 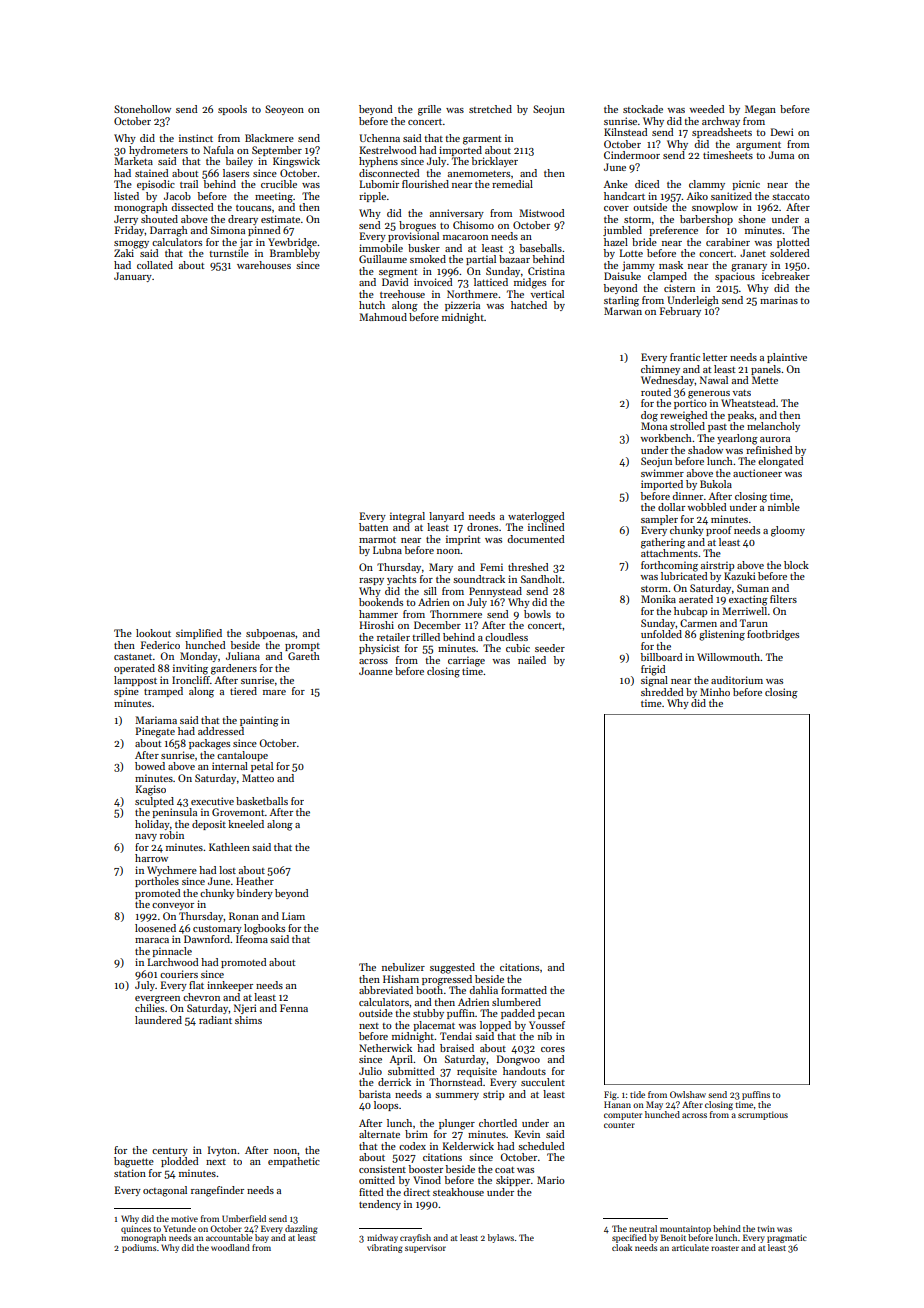 What do you see at coordinates (386, 990) in the document?
I see `abbreviated` at bounding box center [386, 990].
